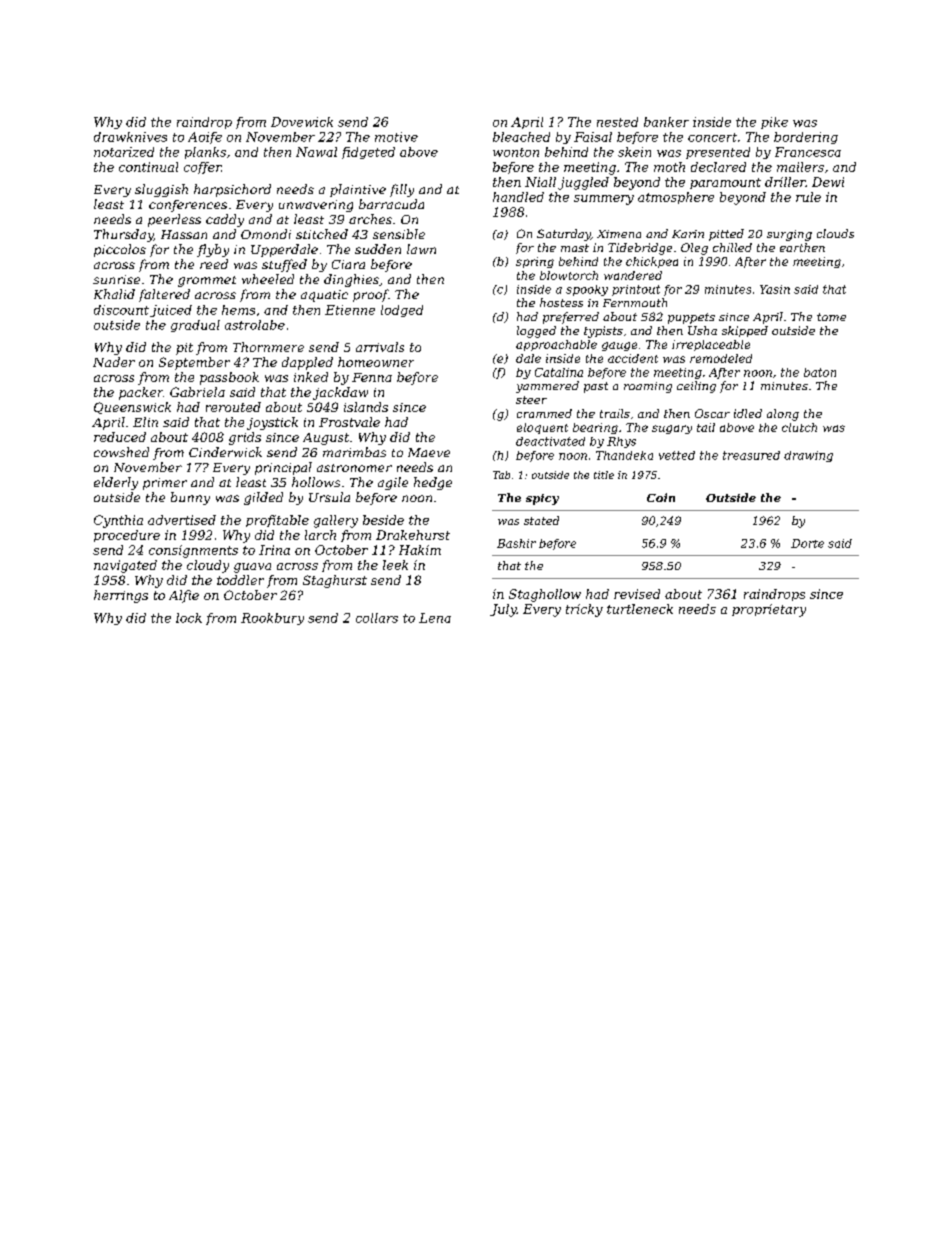 This screenshot has width=952, height=1233. I want to click on paramount, so click(725, 183).
